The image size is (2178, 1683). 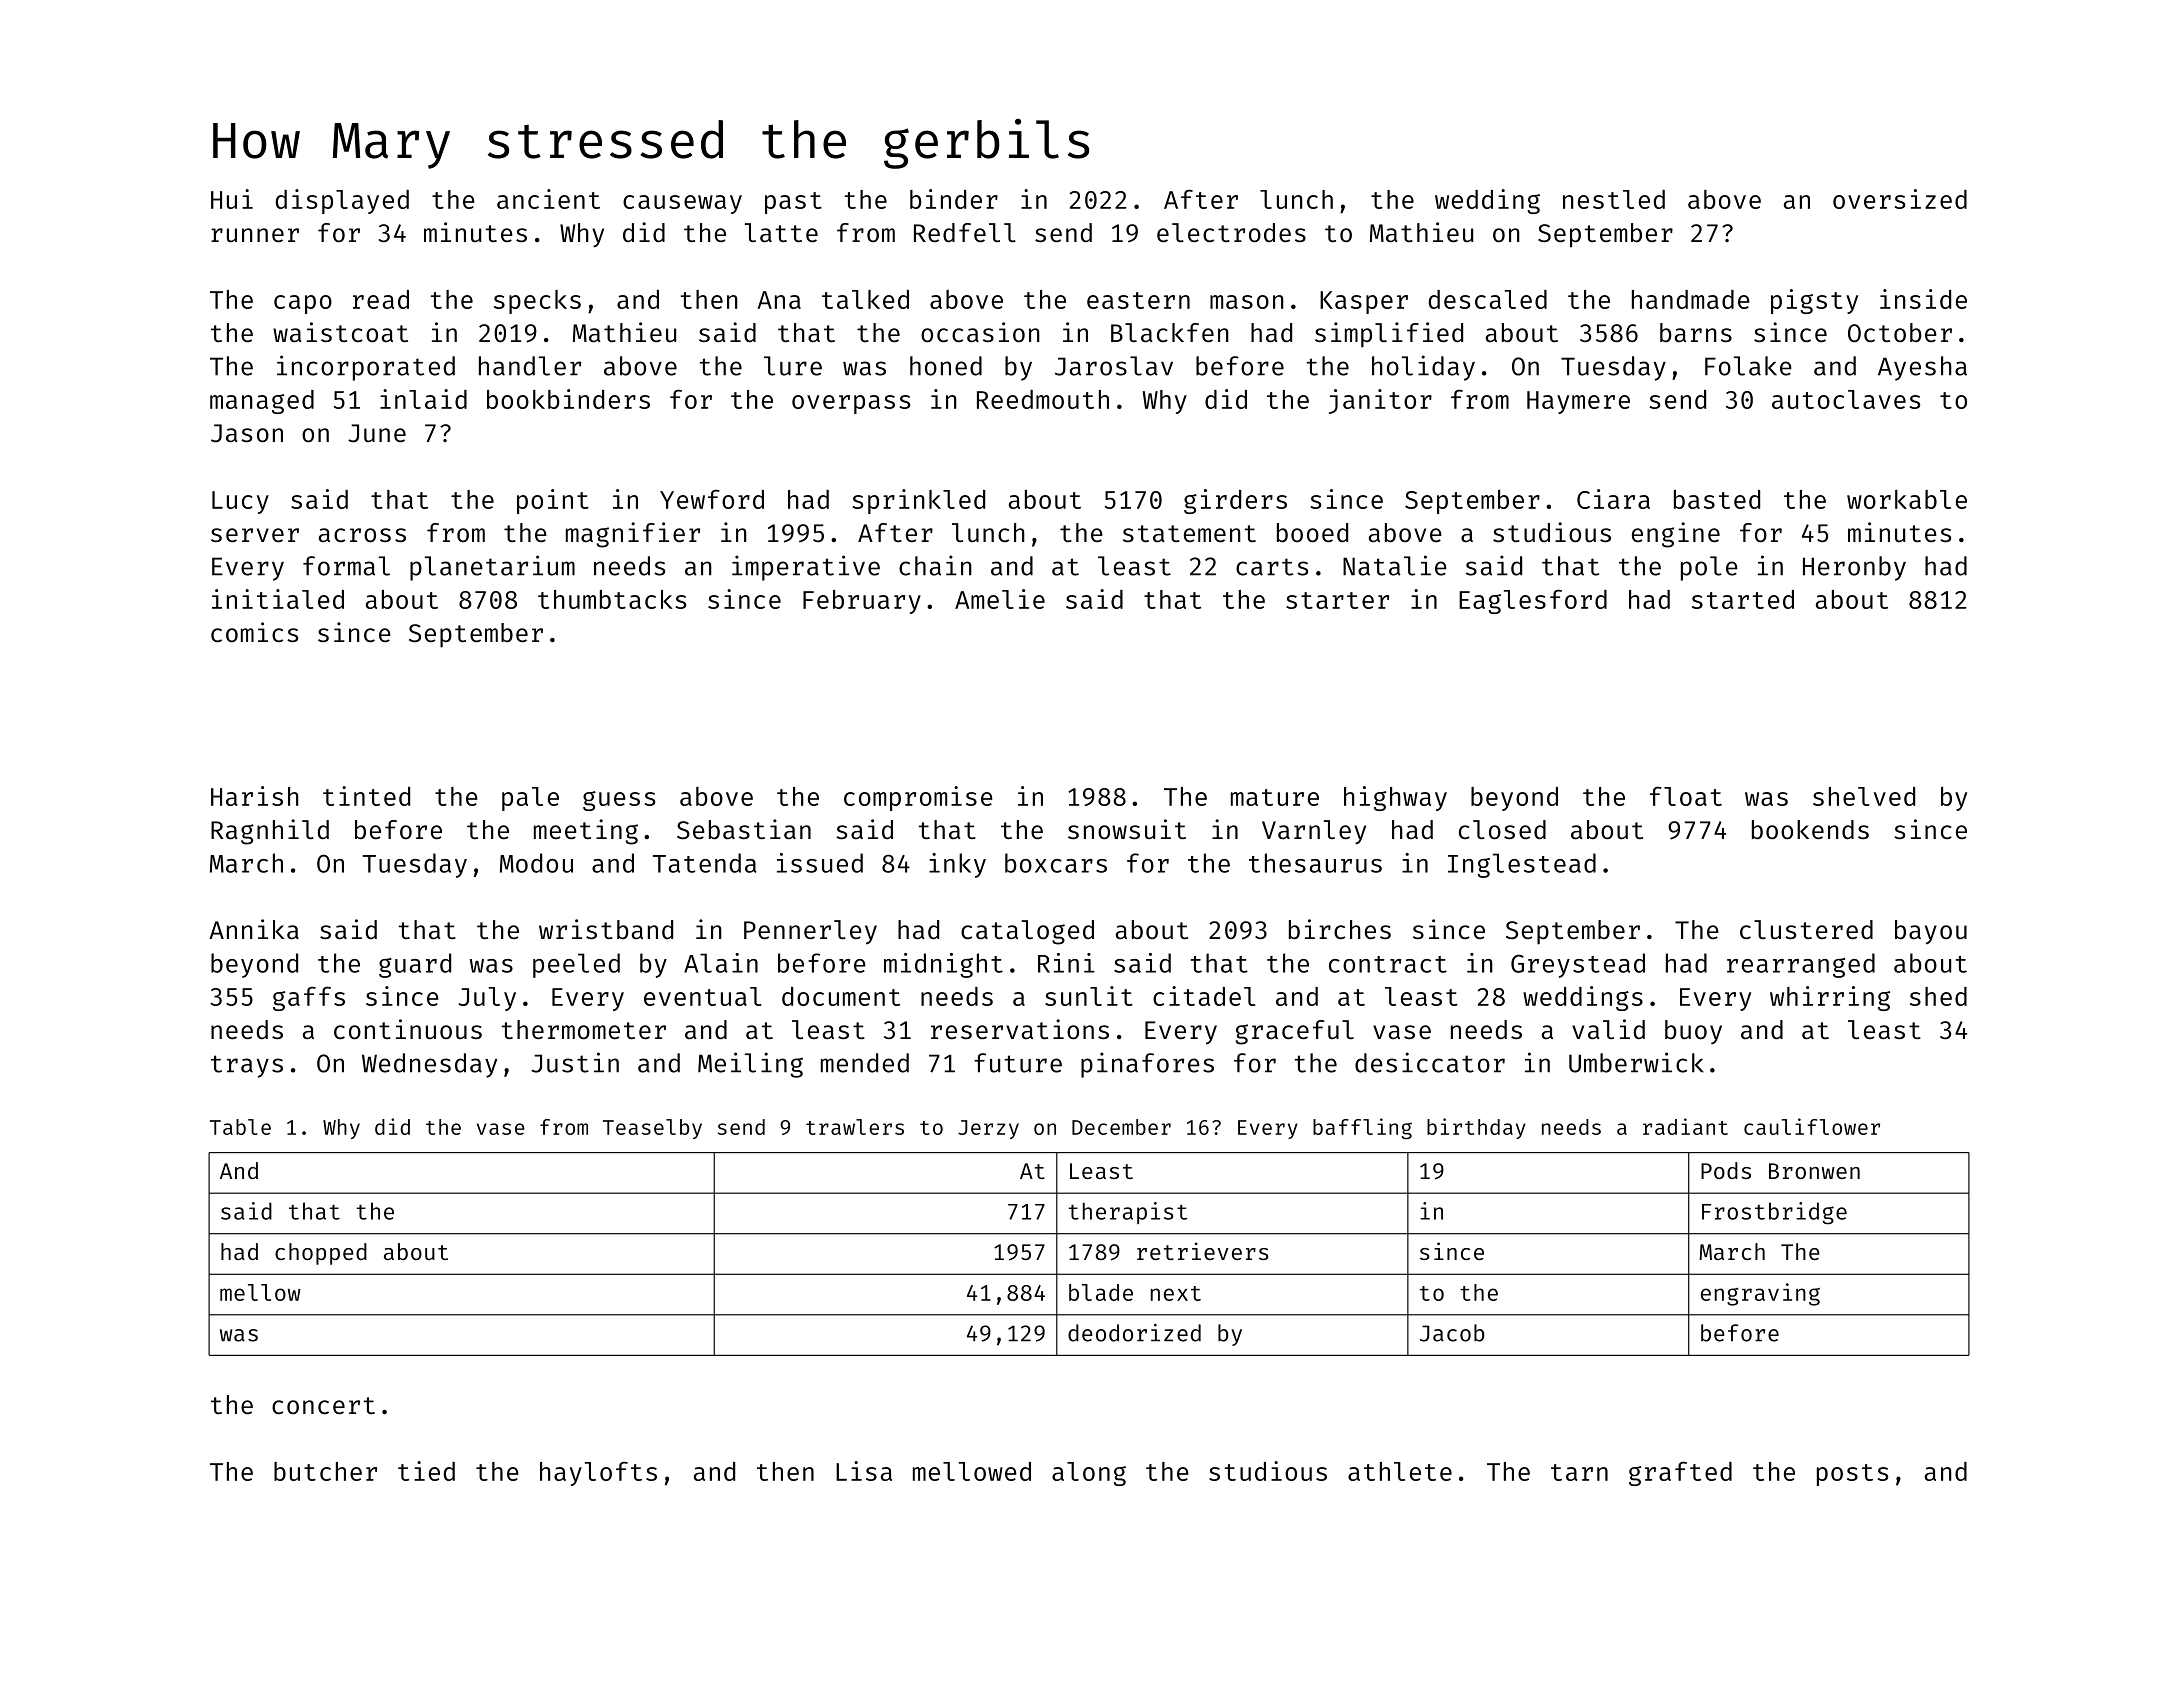 I want to click on contract, so click(x=1388, y=964).
